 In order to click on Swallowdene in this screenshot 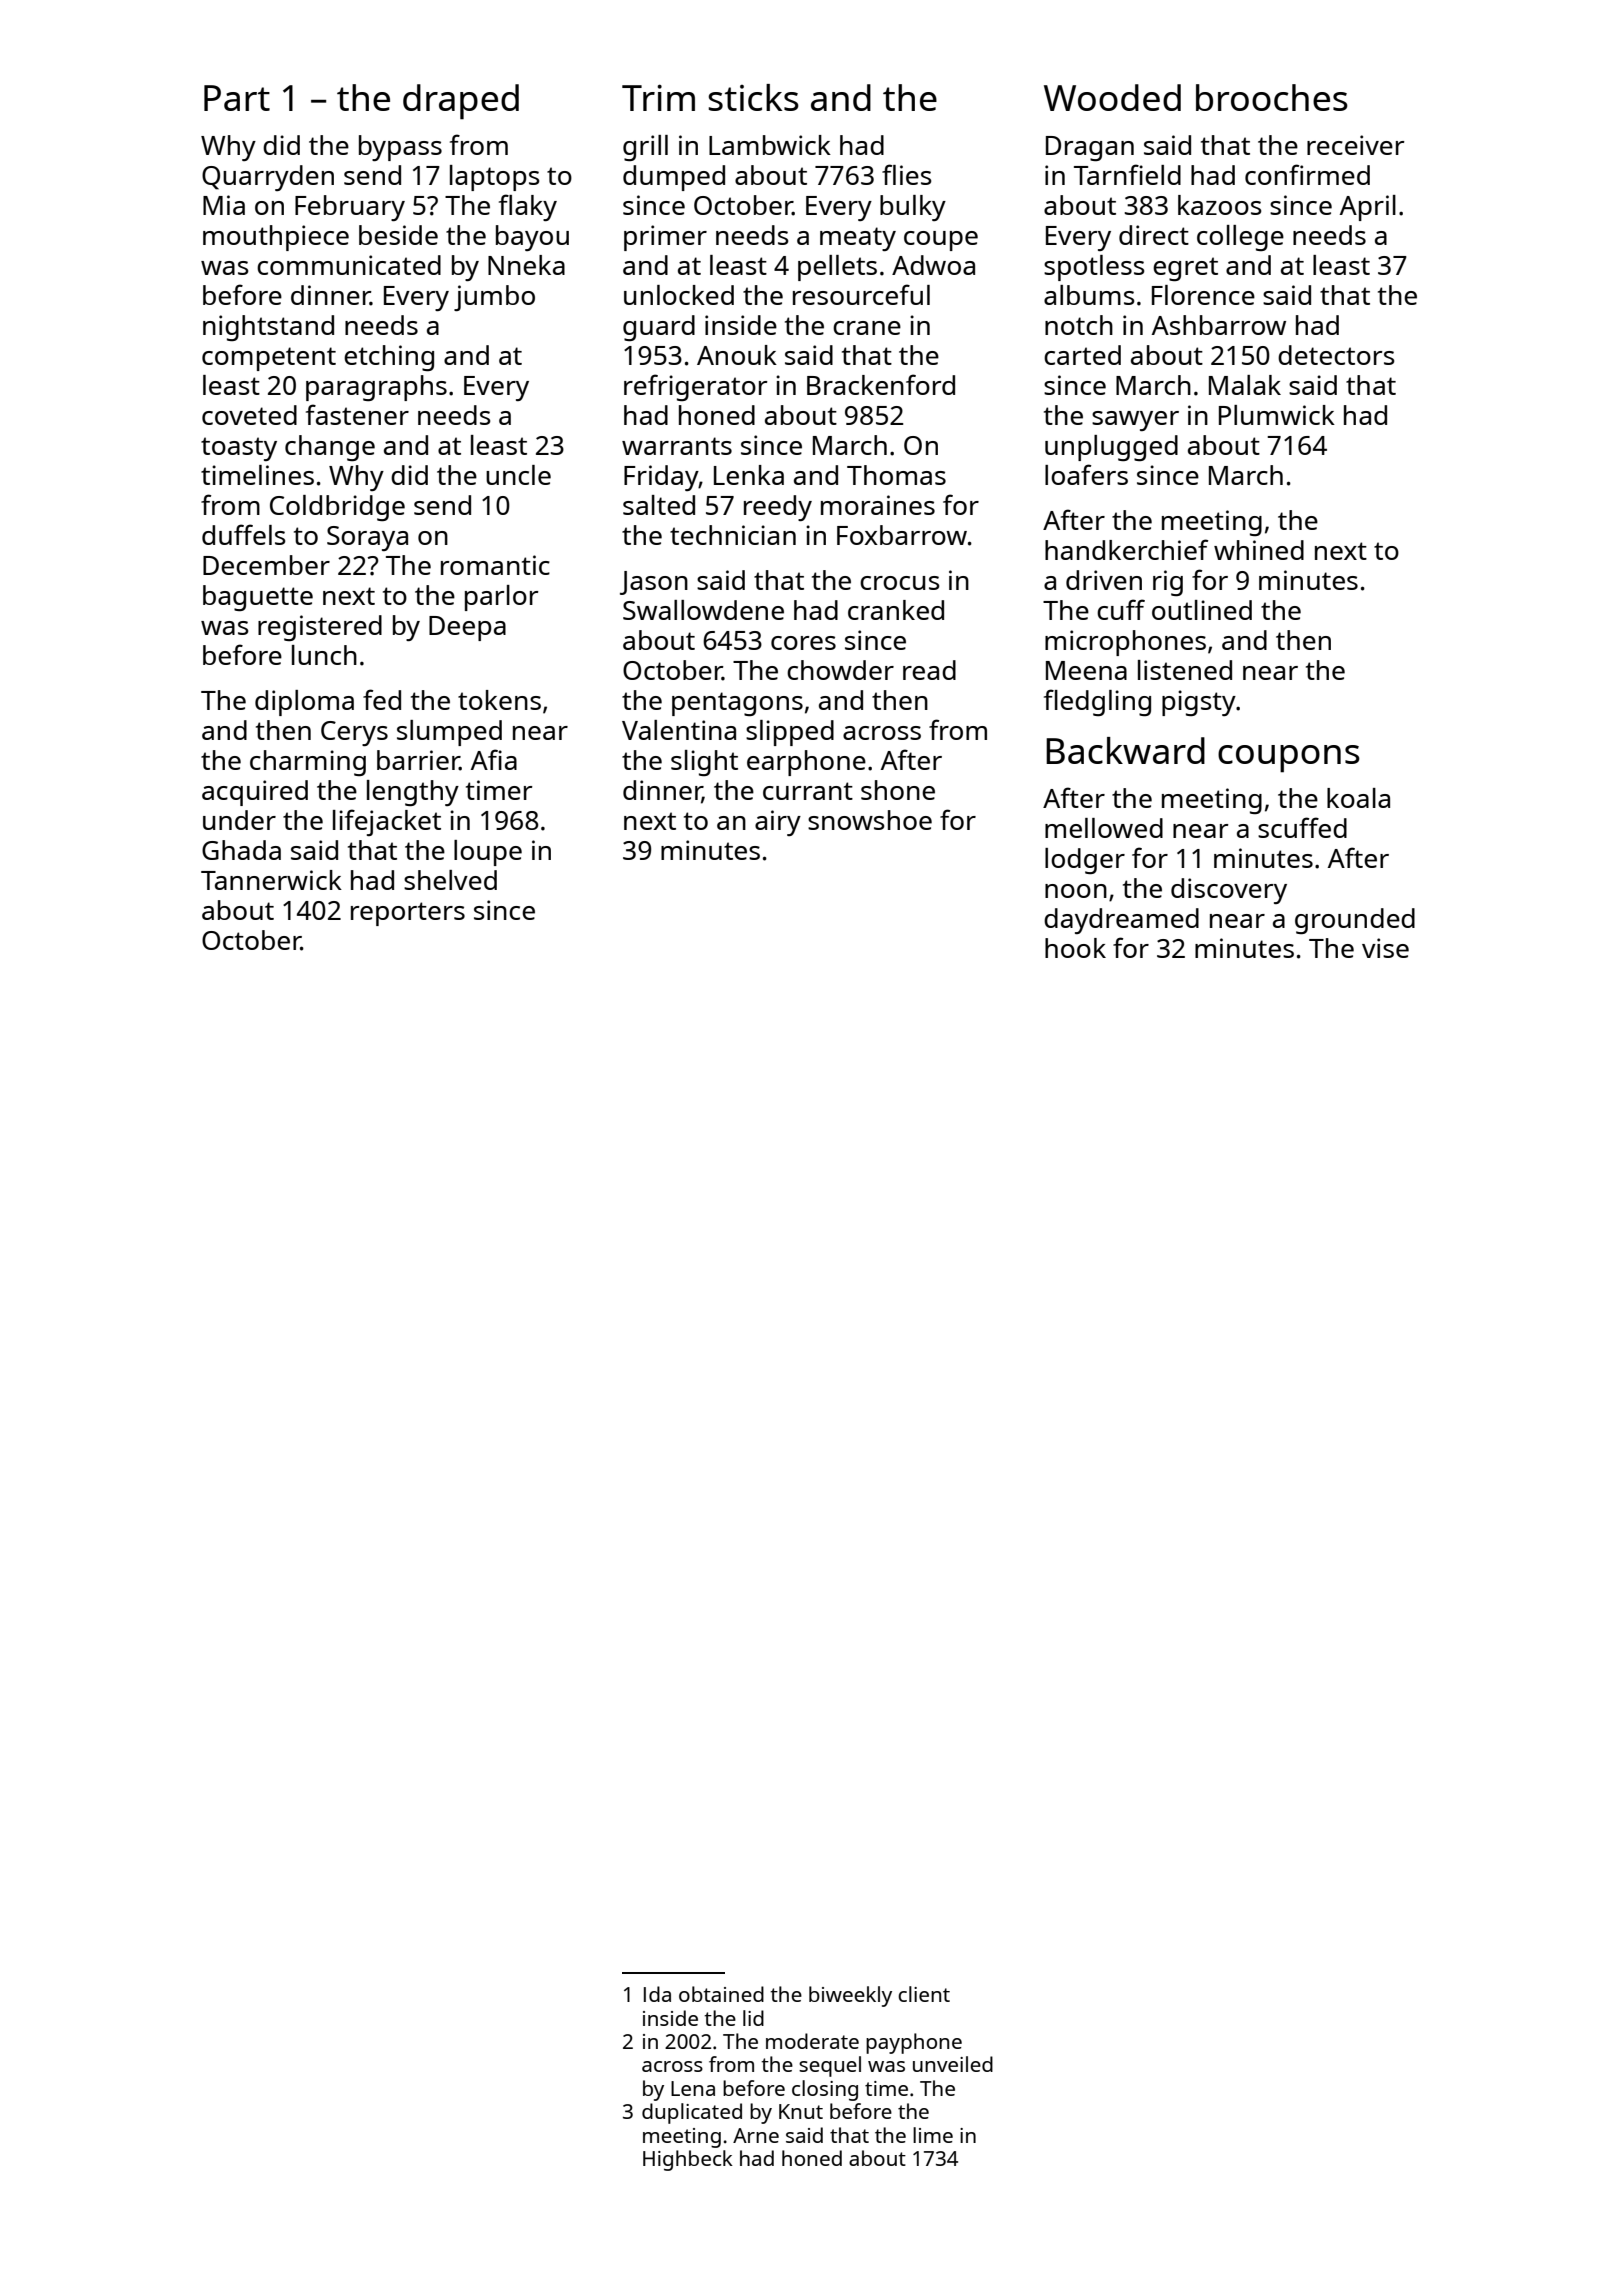, I will do `click(703, 610)`.
